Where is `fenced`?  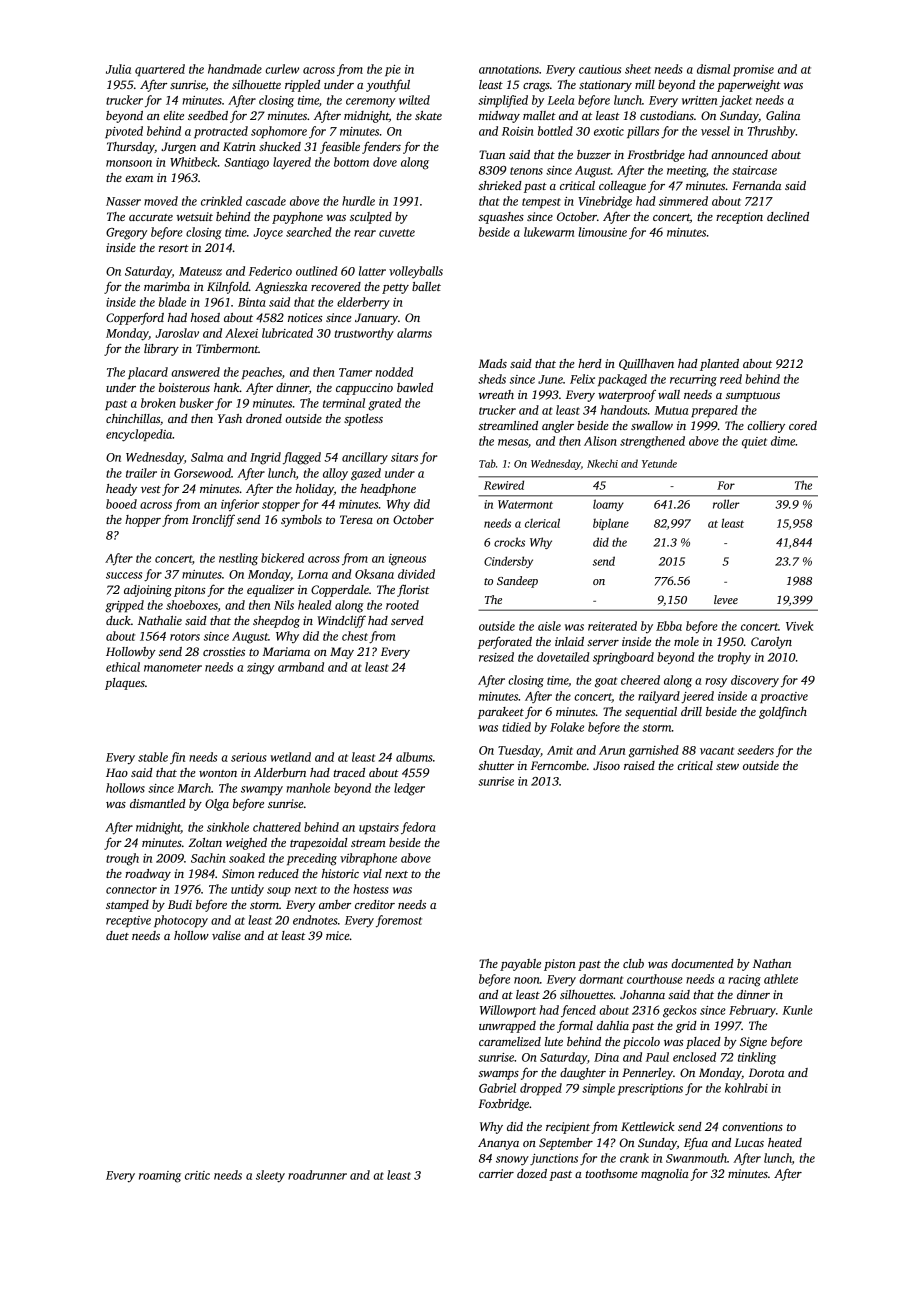 fenced is located at coordinates (578, 1011).
